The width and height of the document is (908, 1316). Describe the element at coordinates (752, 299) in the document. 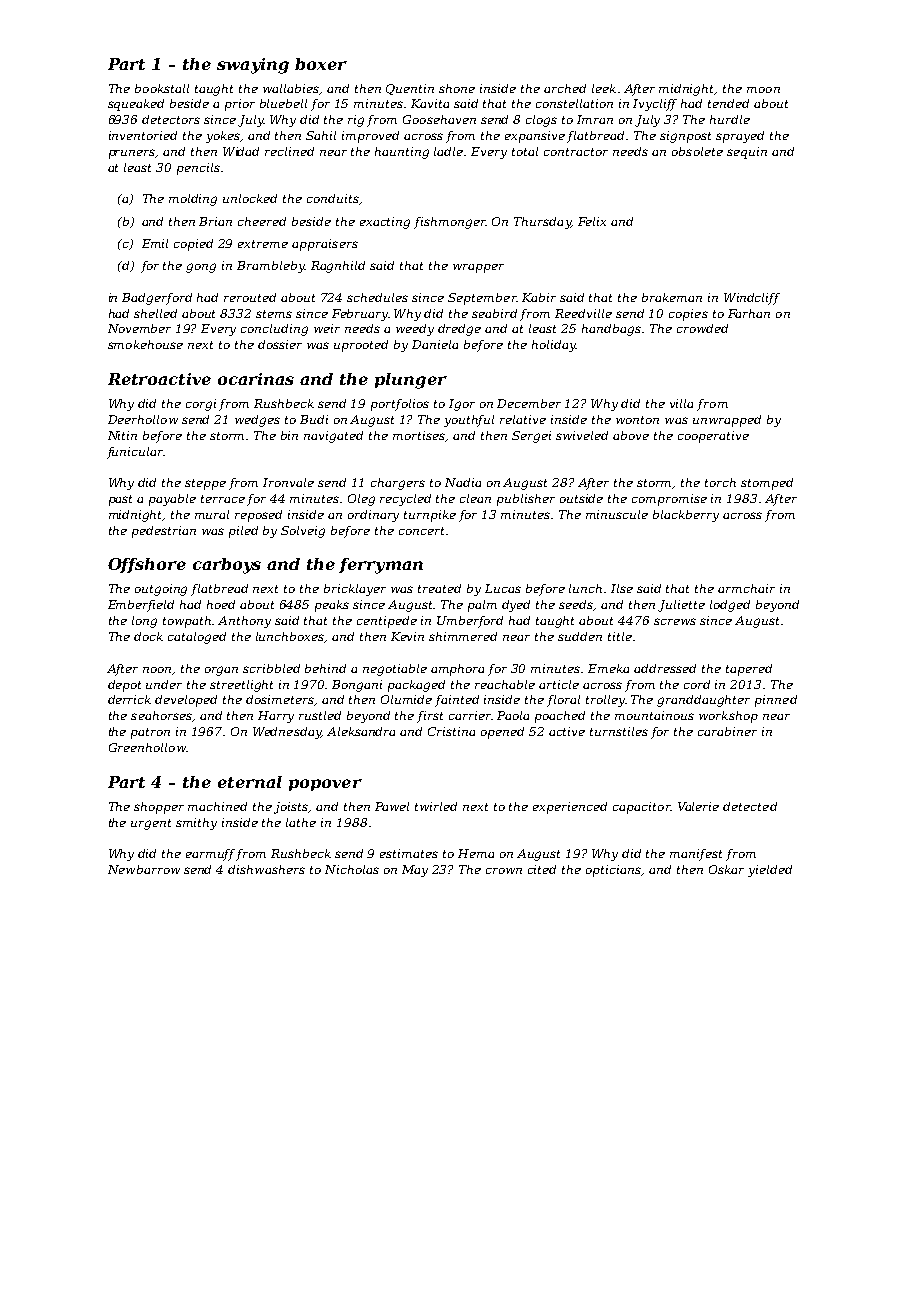

I see `Windcliff` at that location.
